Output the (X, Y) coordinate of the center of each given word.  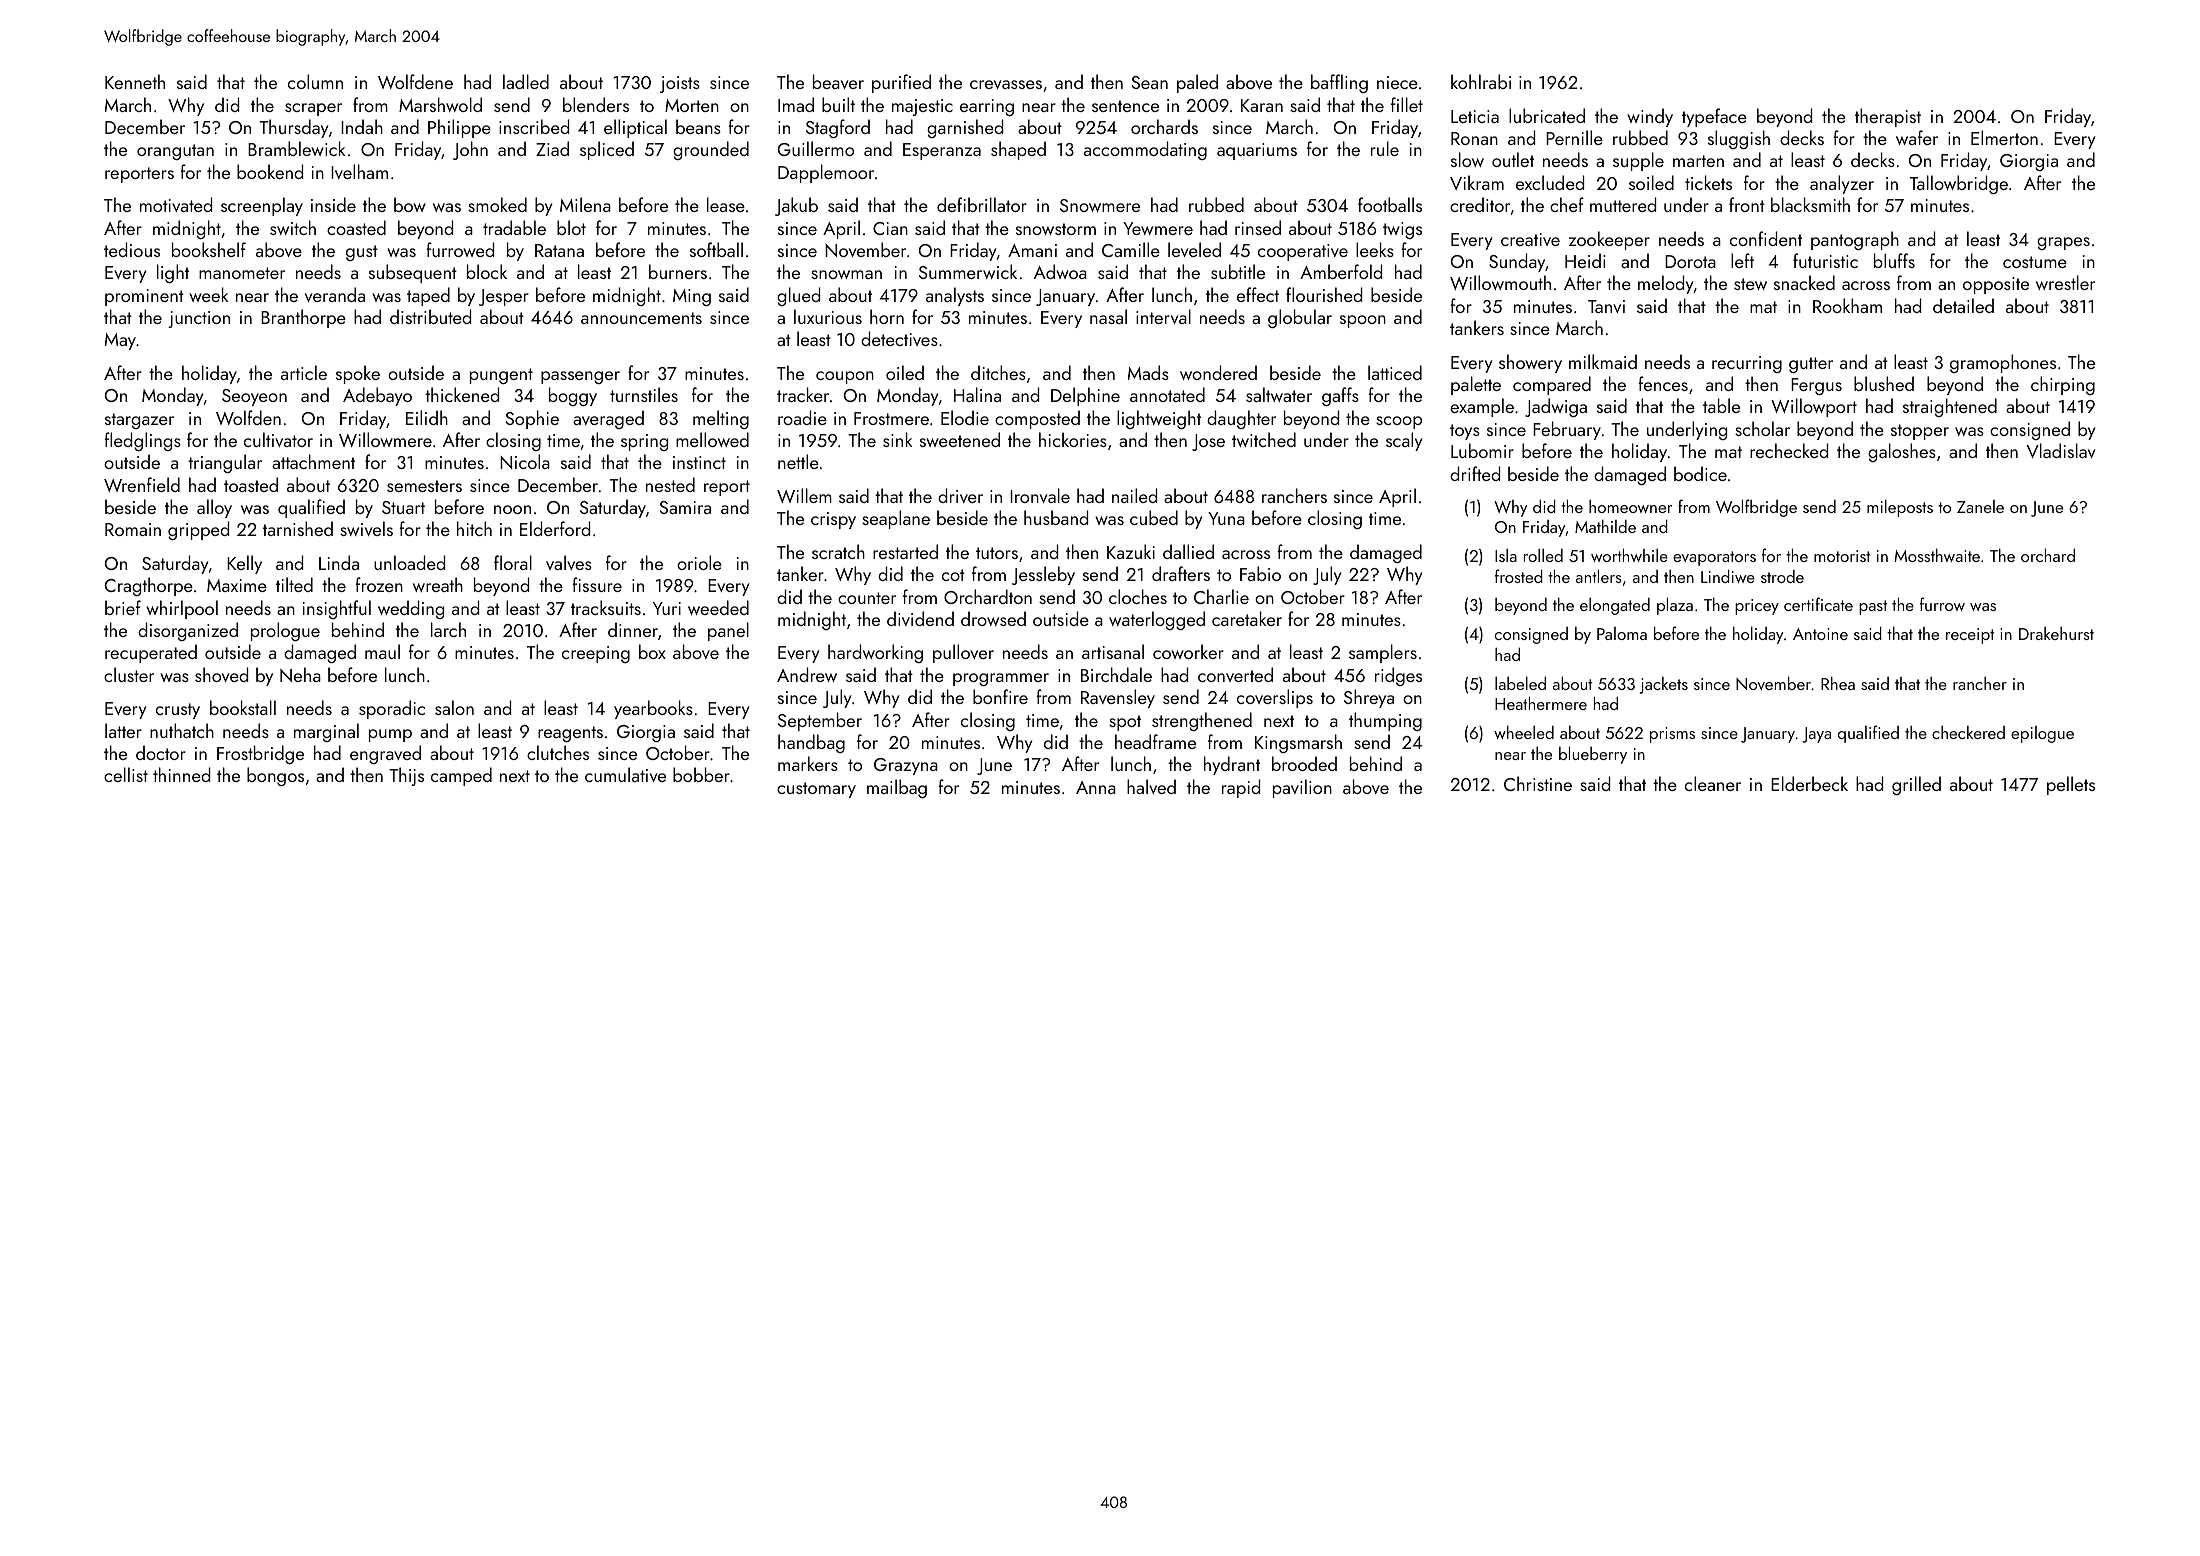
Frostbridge (260, 754)
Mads (1148, 372)
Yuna (1226, 518)
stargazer (139, 421)
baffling (1339, 83)
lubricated (1547, 115)
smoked (497, 204)
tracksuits (606, 607)
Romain (133, 529)
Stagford (838, 128)
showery (1530, 363)
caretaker (1247, 618)
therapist (1888, 117)
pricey (1757, 607)
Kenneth (135, 81)
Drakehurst (2056, 633)
